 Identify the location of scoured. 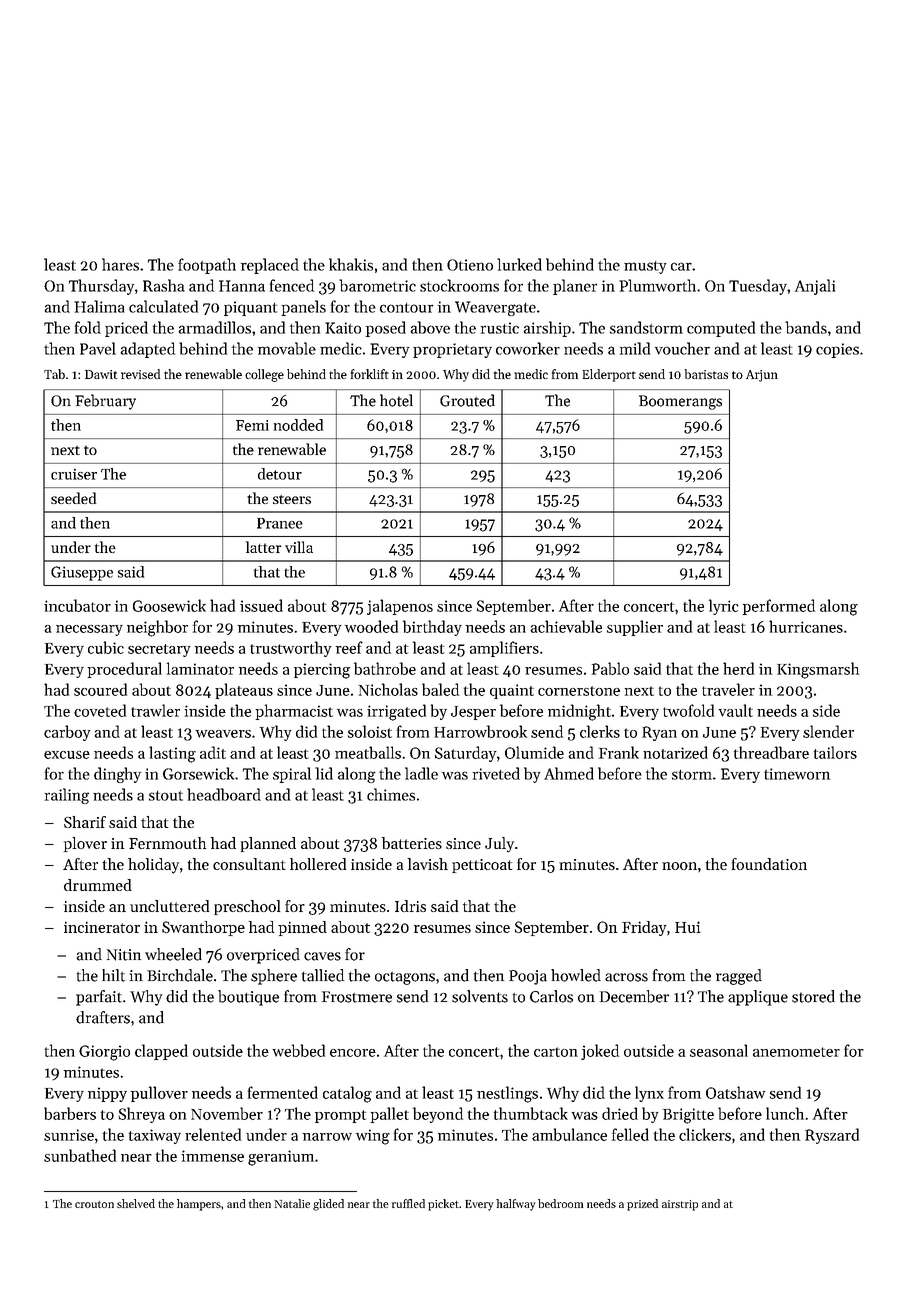
(100, 689).
